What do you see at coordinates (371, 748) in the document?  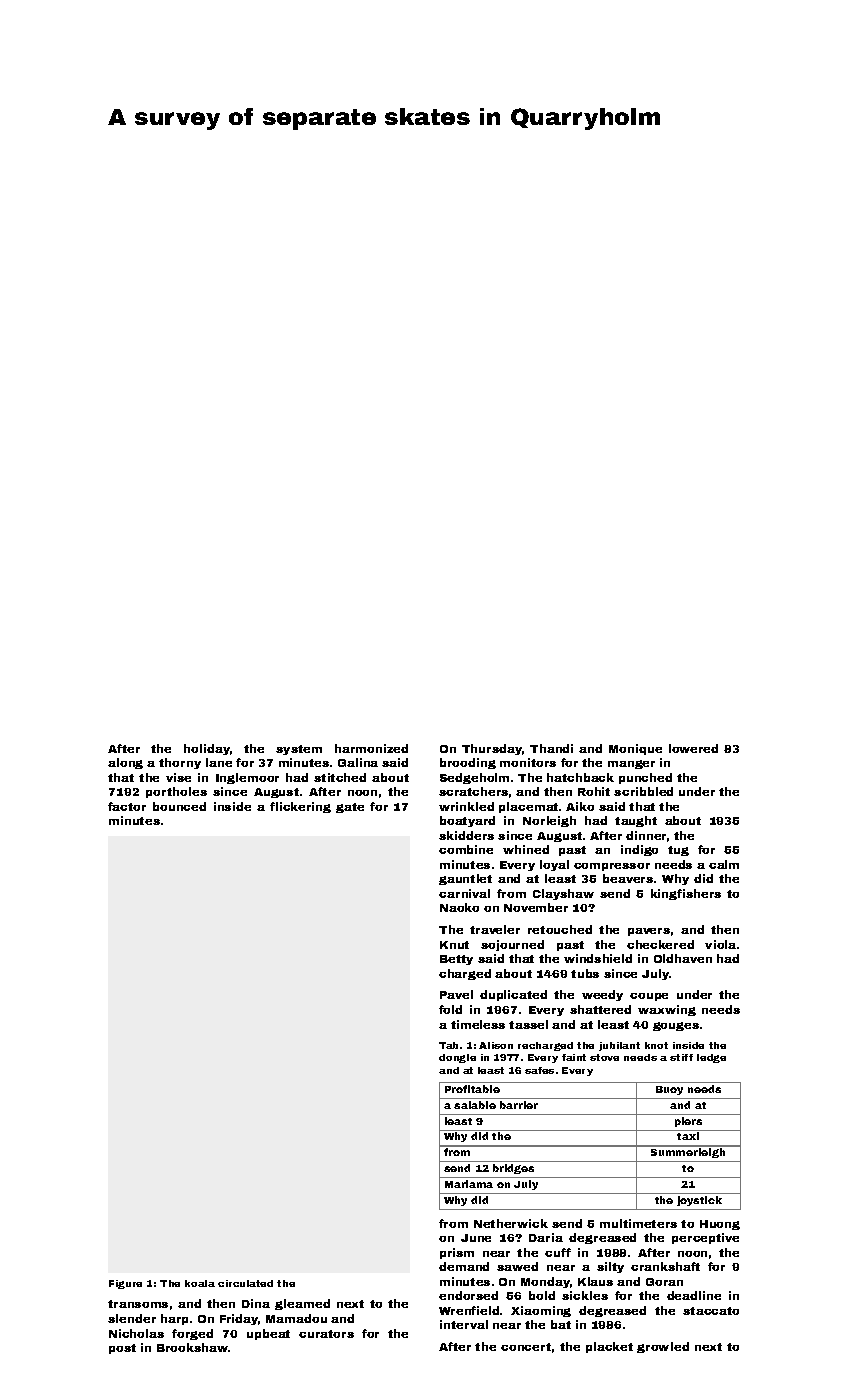 I see `harmonized` at bounding box center [371, 748].
